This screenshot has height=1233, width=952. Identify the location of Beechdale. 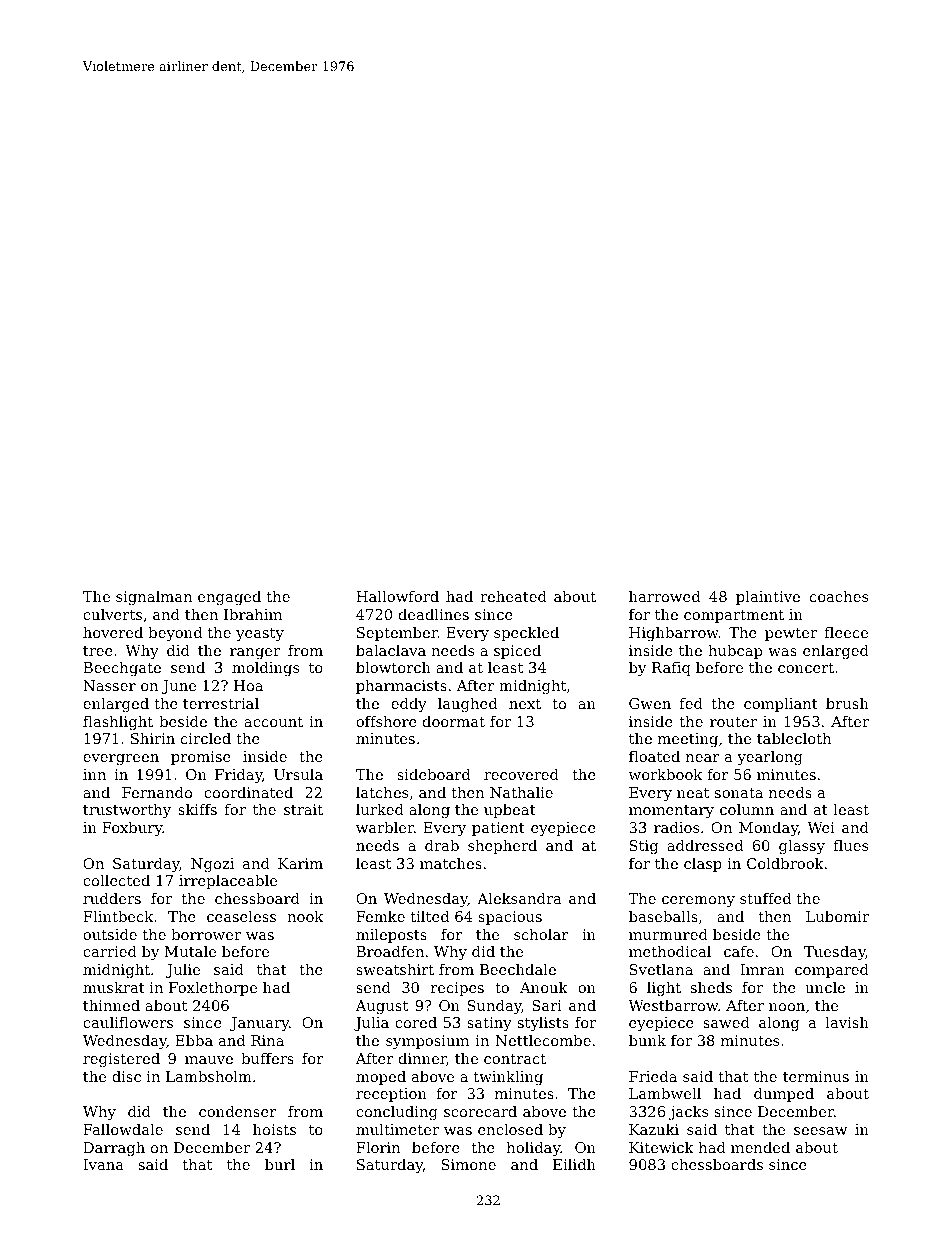
(518, 969).
